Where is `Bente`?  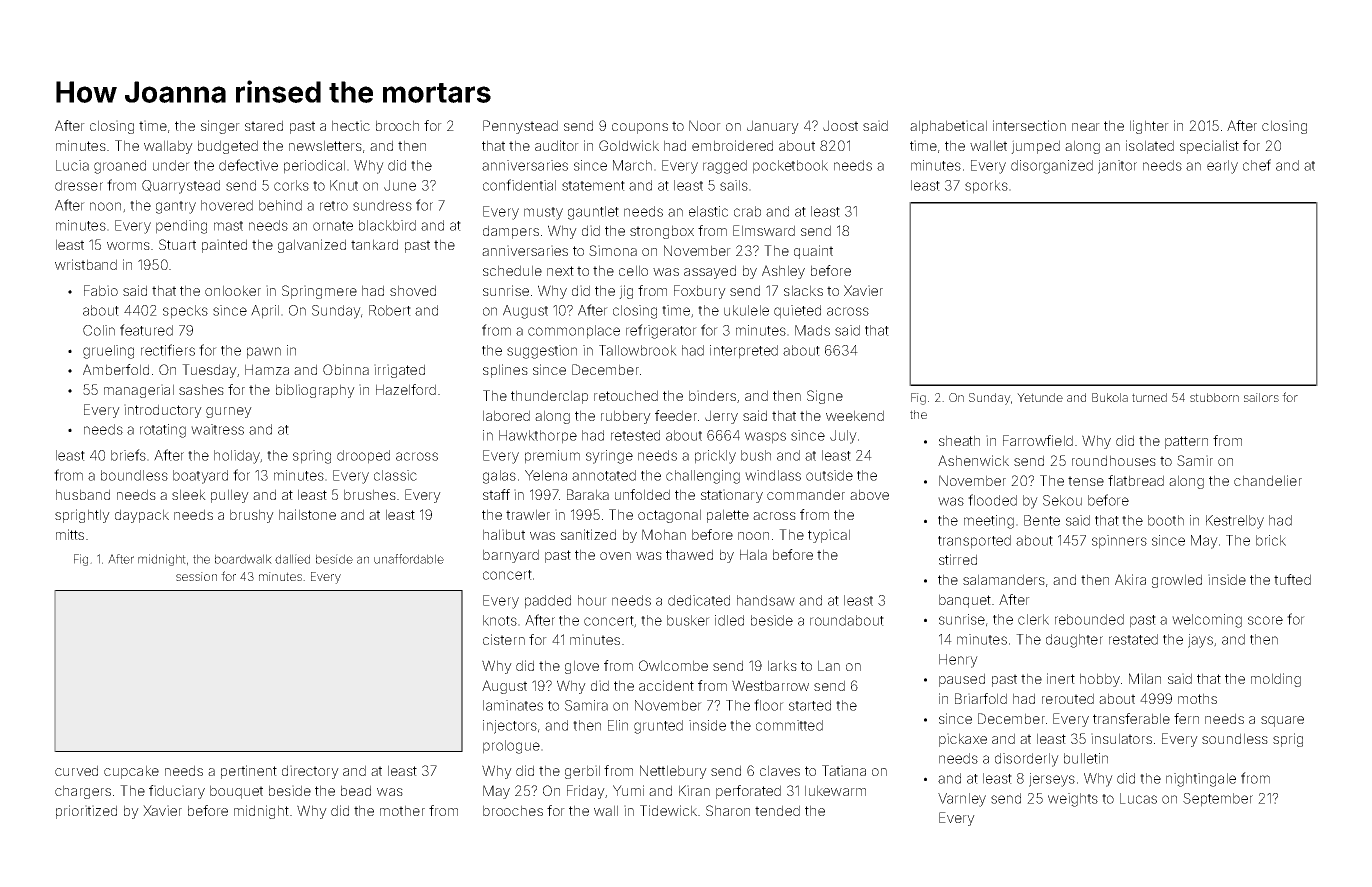 Bente is located at coordinates (1042, 520).
